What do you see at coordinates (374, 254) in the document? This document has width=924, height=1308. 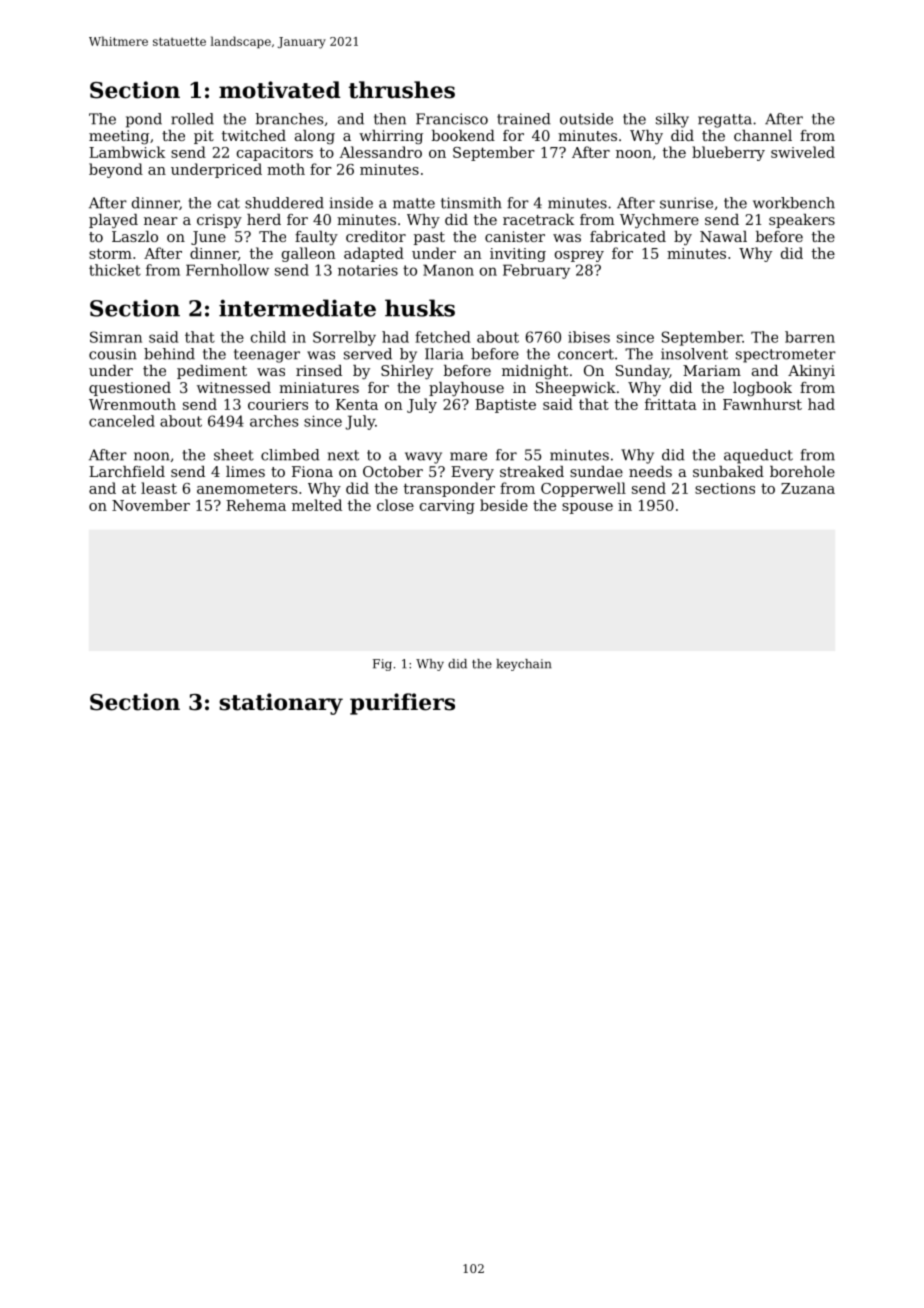 I see `adapted` at bounding box center [374, 254].
